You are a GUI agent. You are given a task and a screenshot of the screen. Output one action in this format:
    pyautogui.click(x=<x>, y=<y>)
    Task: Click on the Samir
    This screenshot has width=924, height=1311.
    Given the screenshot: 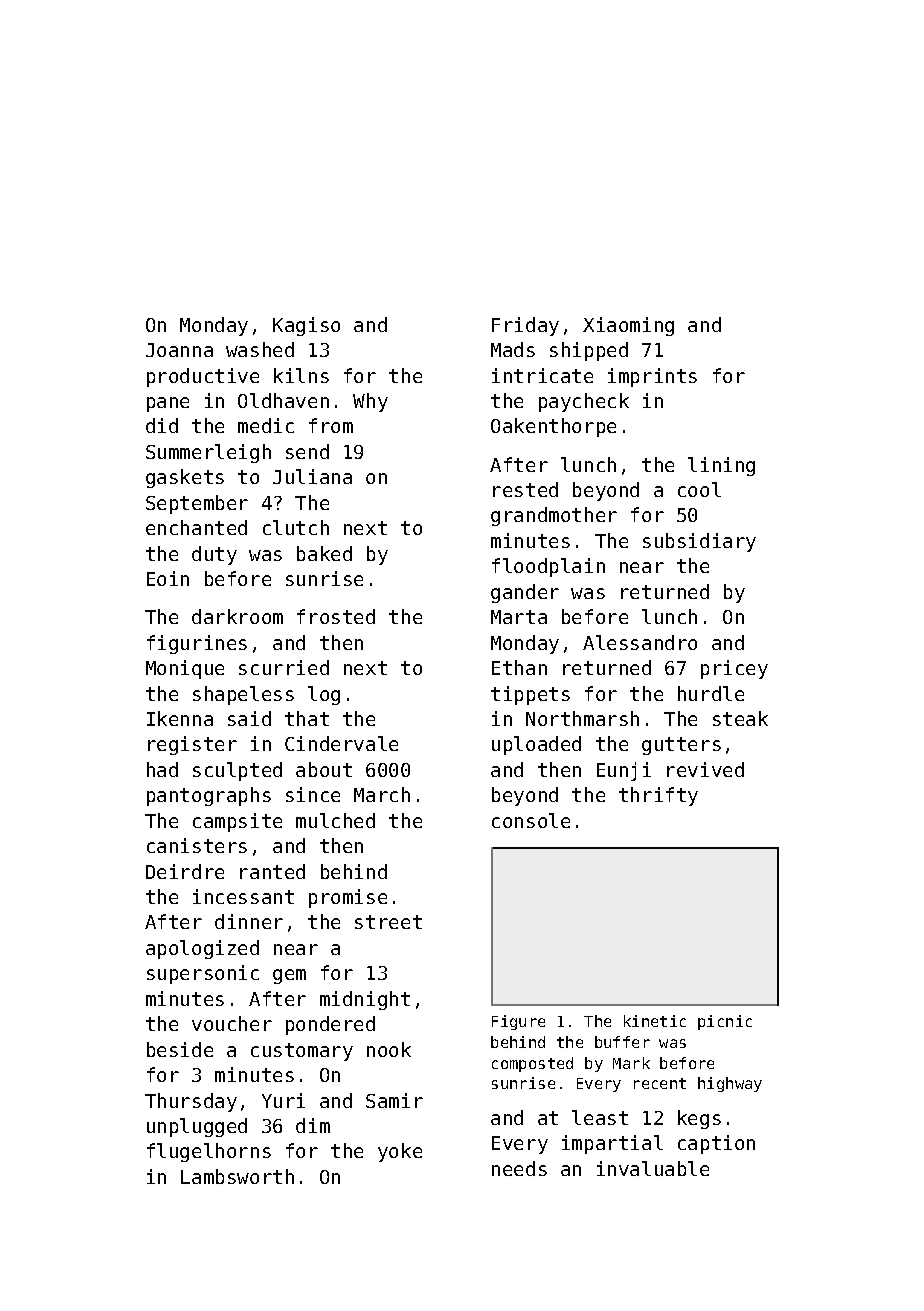 What is the action you would take?
    pyautogui.click(x=394, y=1100)
